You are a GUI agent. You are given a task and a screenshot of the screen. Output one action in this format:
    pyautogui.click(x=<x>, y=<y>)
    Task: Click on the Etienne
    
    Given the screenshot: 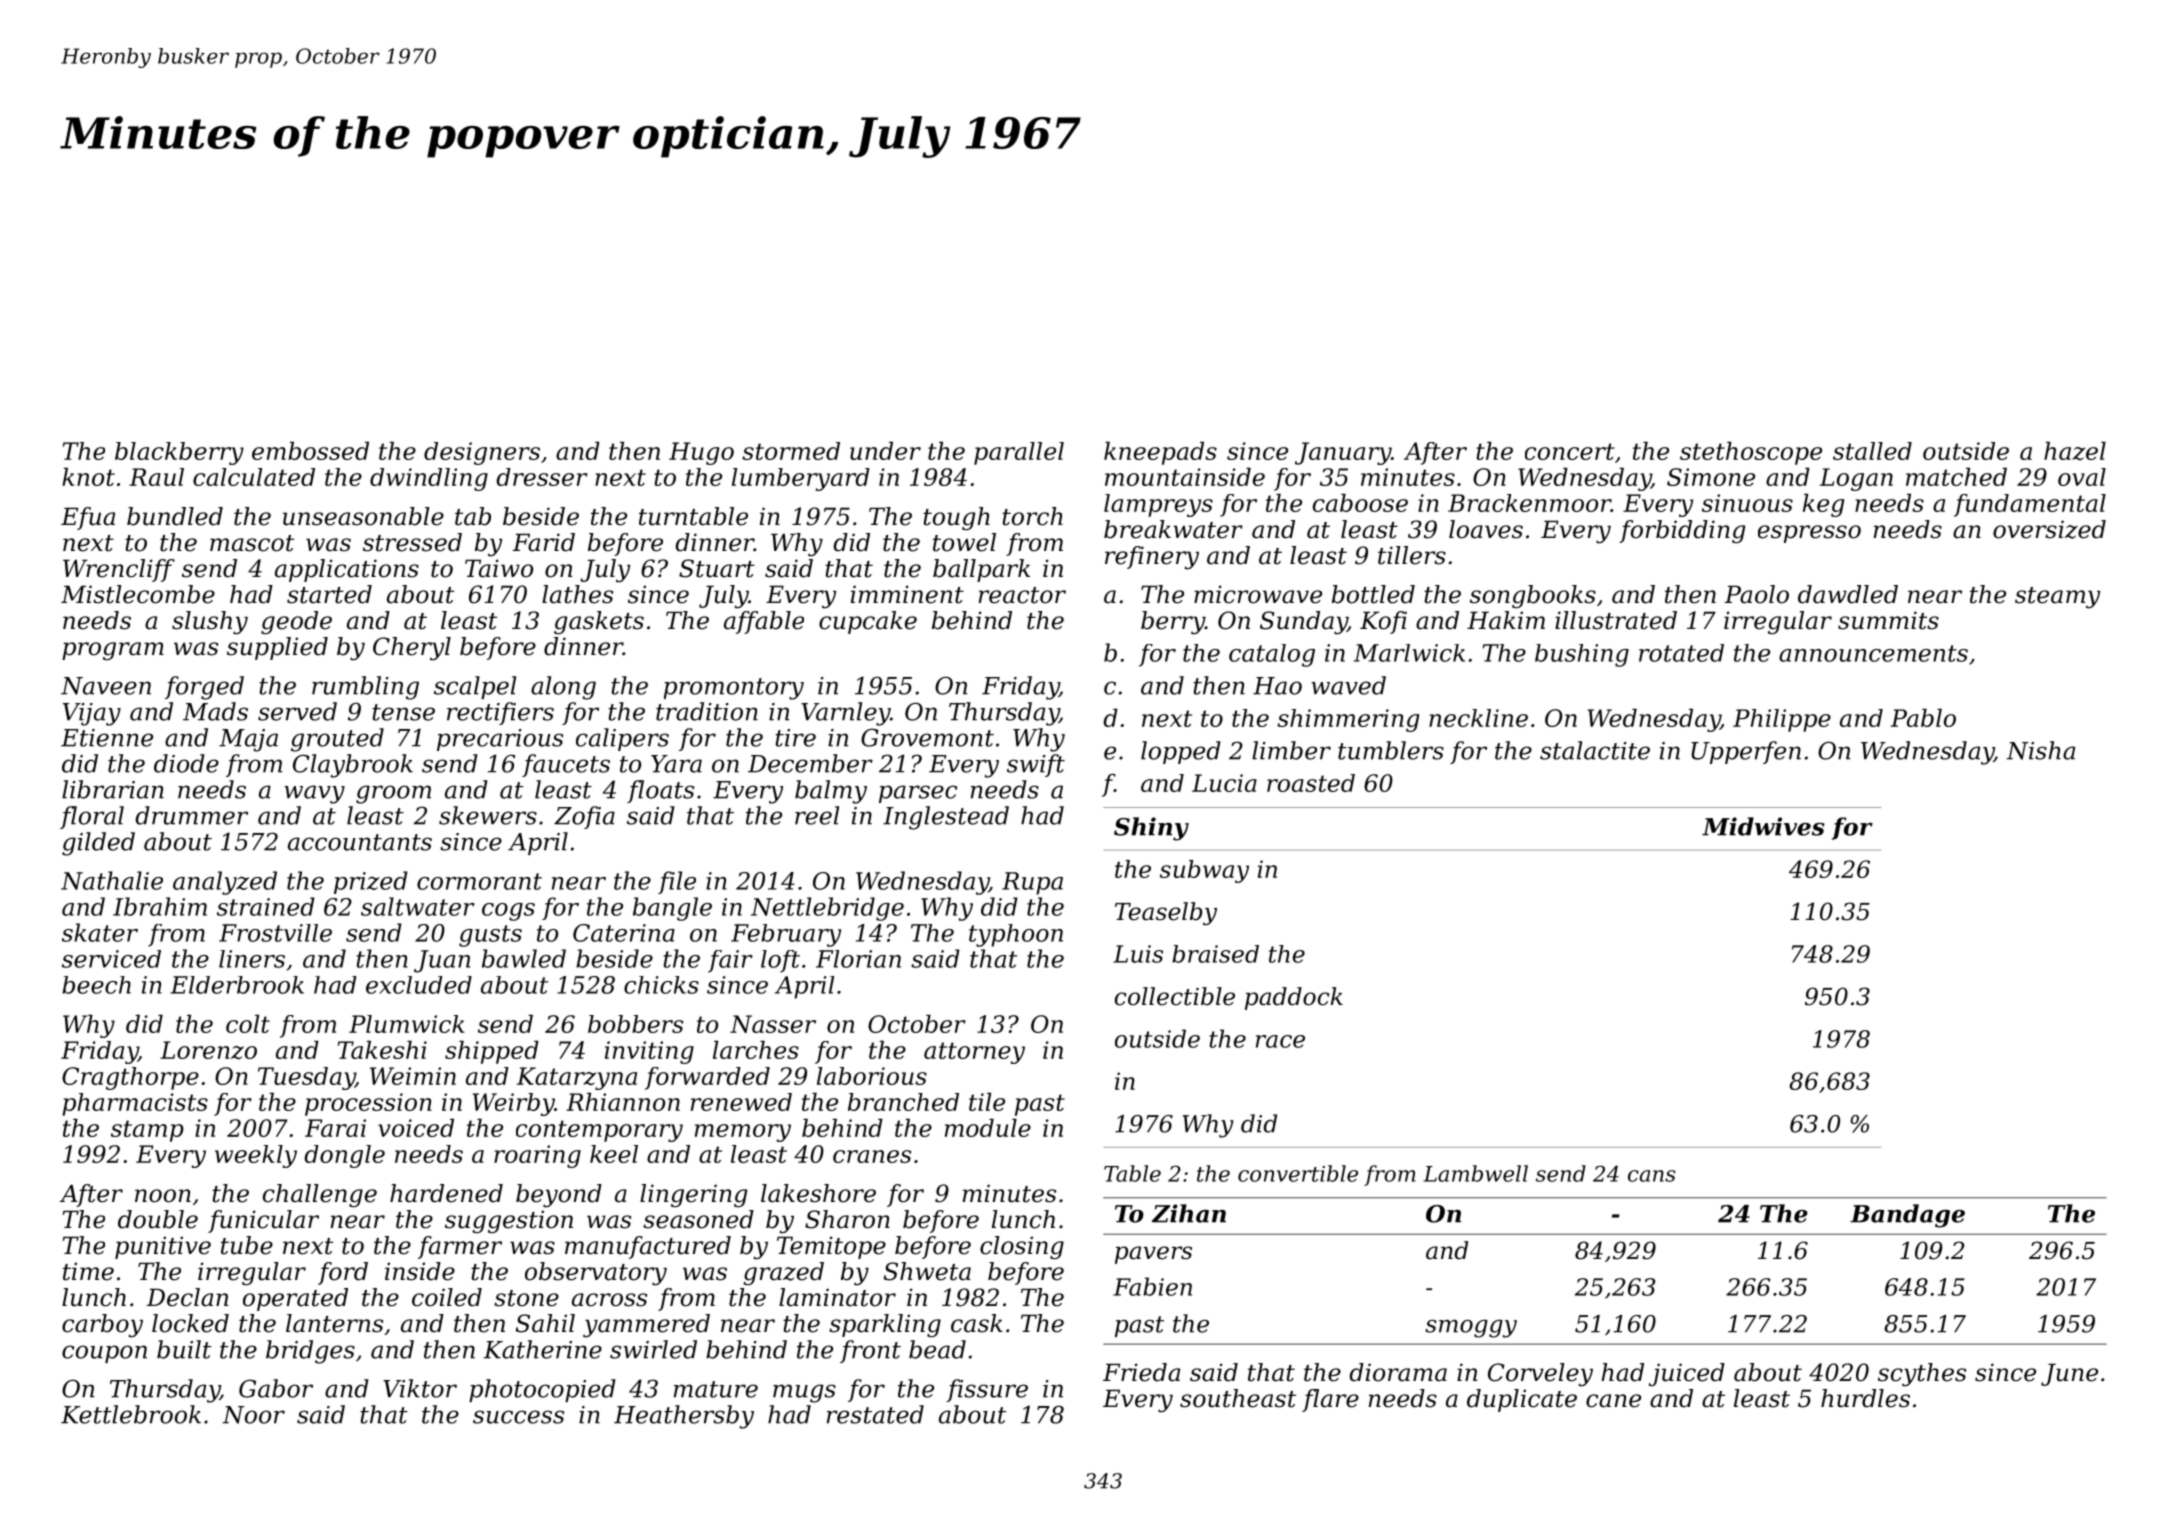 What is the action you would take?
    pyautogui.click(x=107, y=738)
